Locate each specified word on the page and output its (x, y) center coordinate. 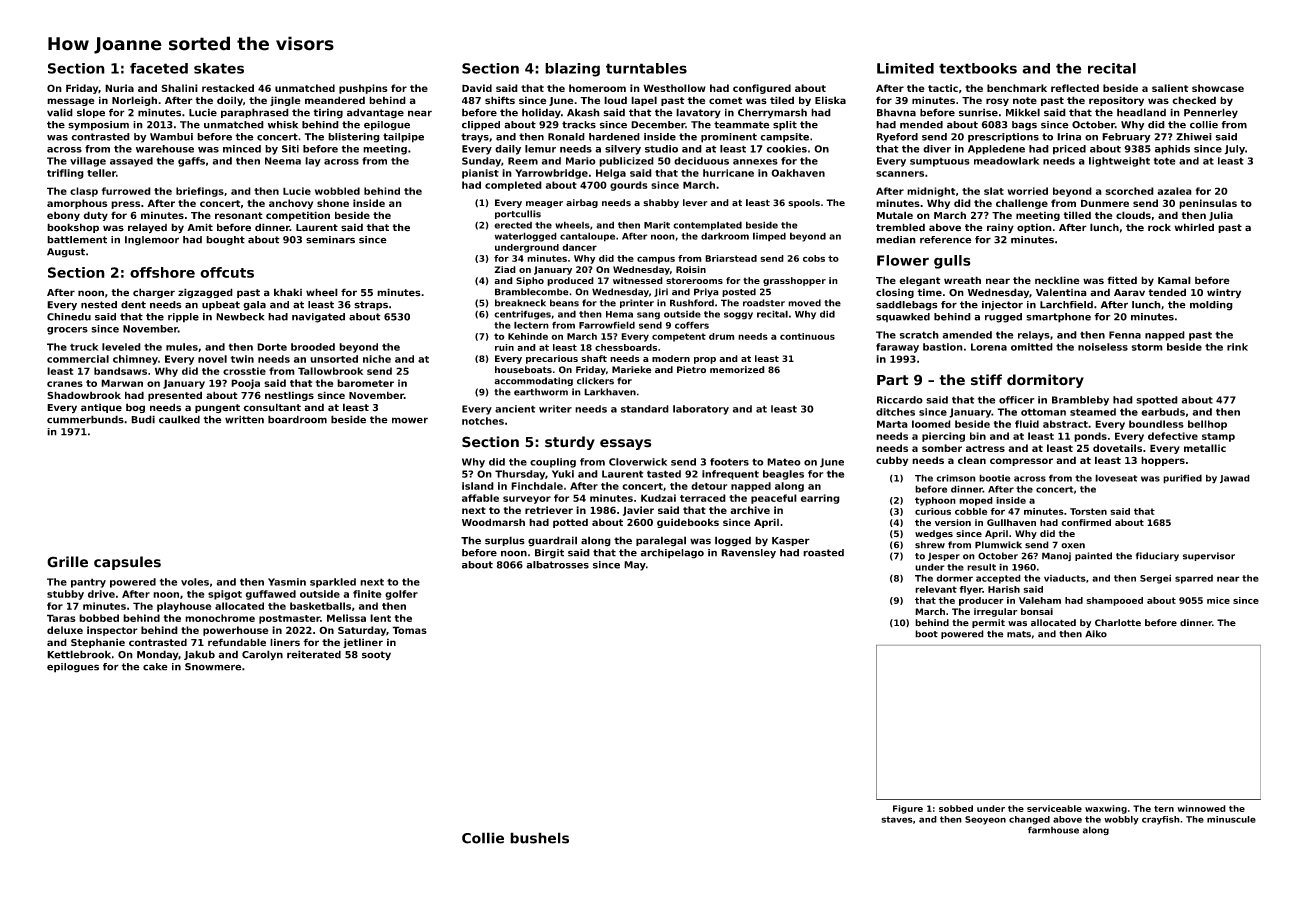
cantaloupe (587, 237)
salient (1170, 88)
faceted (159, 68)
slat (994, 191)
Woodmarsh (493, 522)
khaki (288, 292)
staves (897, 819)
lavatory (698, 113)
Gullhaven (1011, 522)
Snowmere (213, 667)
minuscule (1231, 819)
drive (101, 594)
